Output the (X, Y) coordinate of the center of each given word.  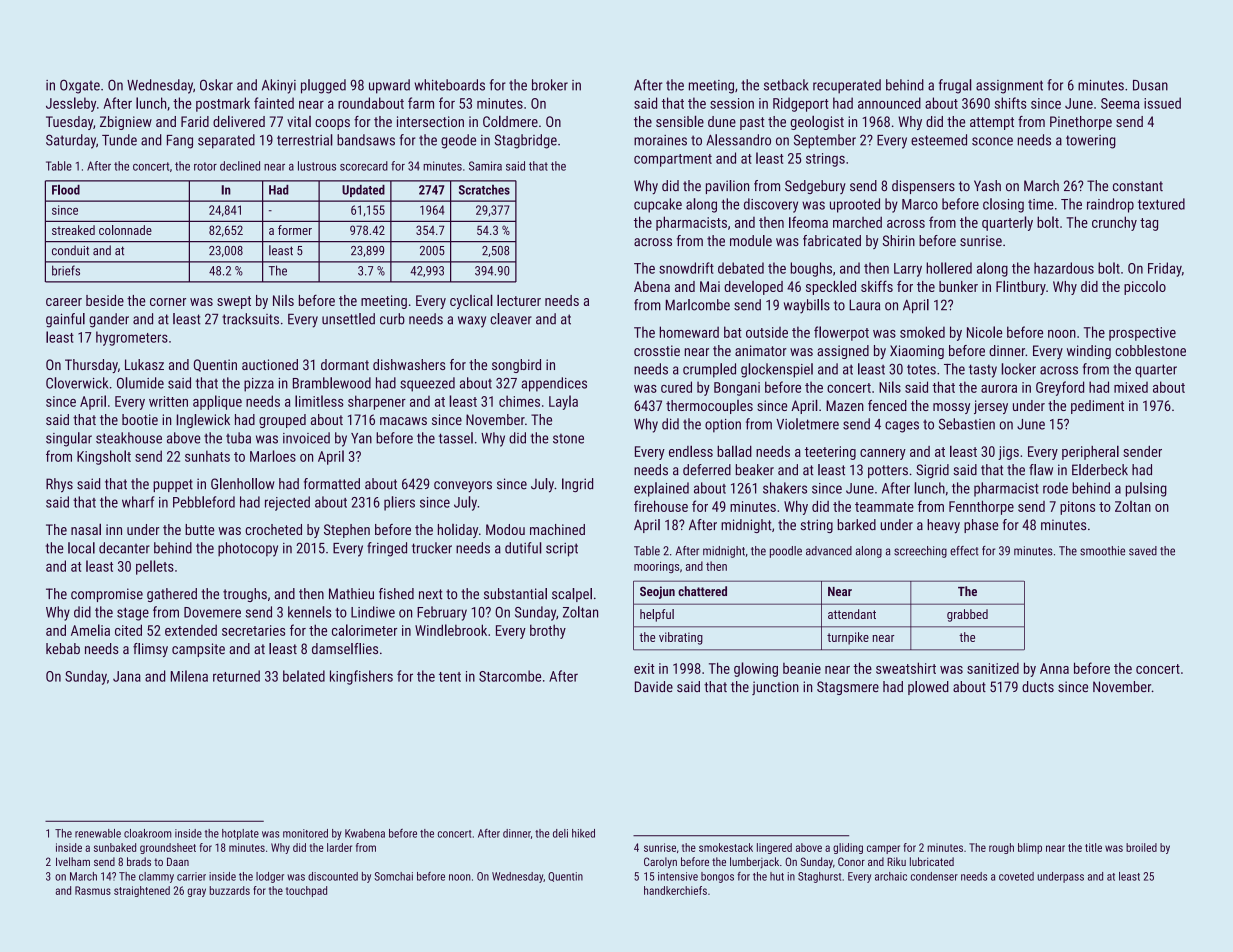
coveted (1016, 876)
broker (550, 85)
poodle (786, 552)
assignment (1009, 87)
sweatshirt (906, 668)
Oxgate (80, 86)
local (81, 548)
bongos (717, 877)
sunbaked (115, 847)
